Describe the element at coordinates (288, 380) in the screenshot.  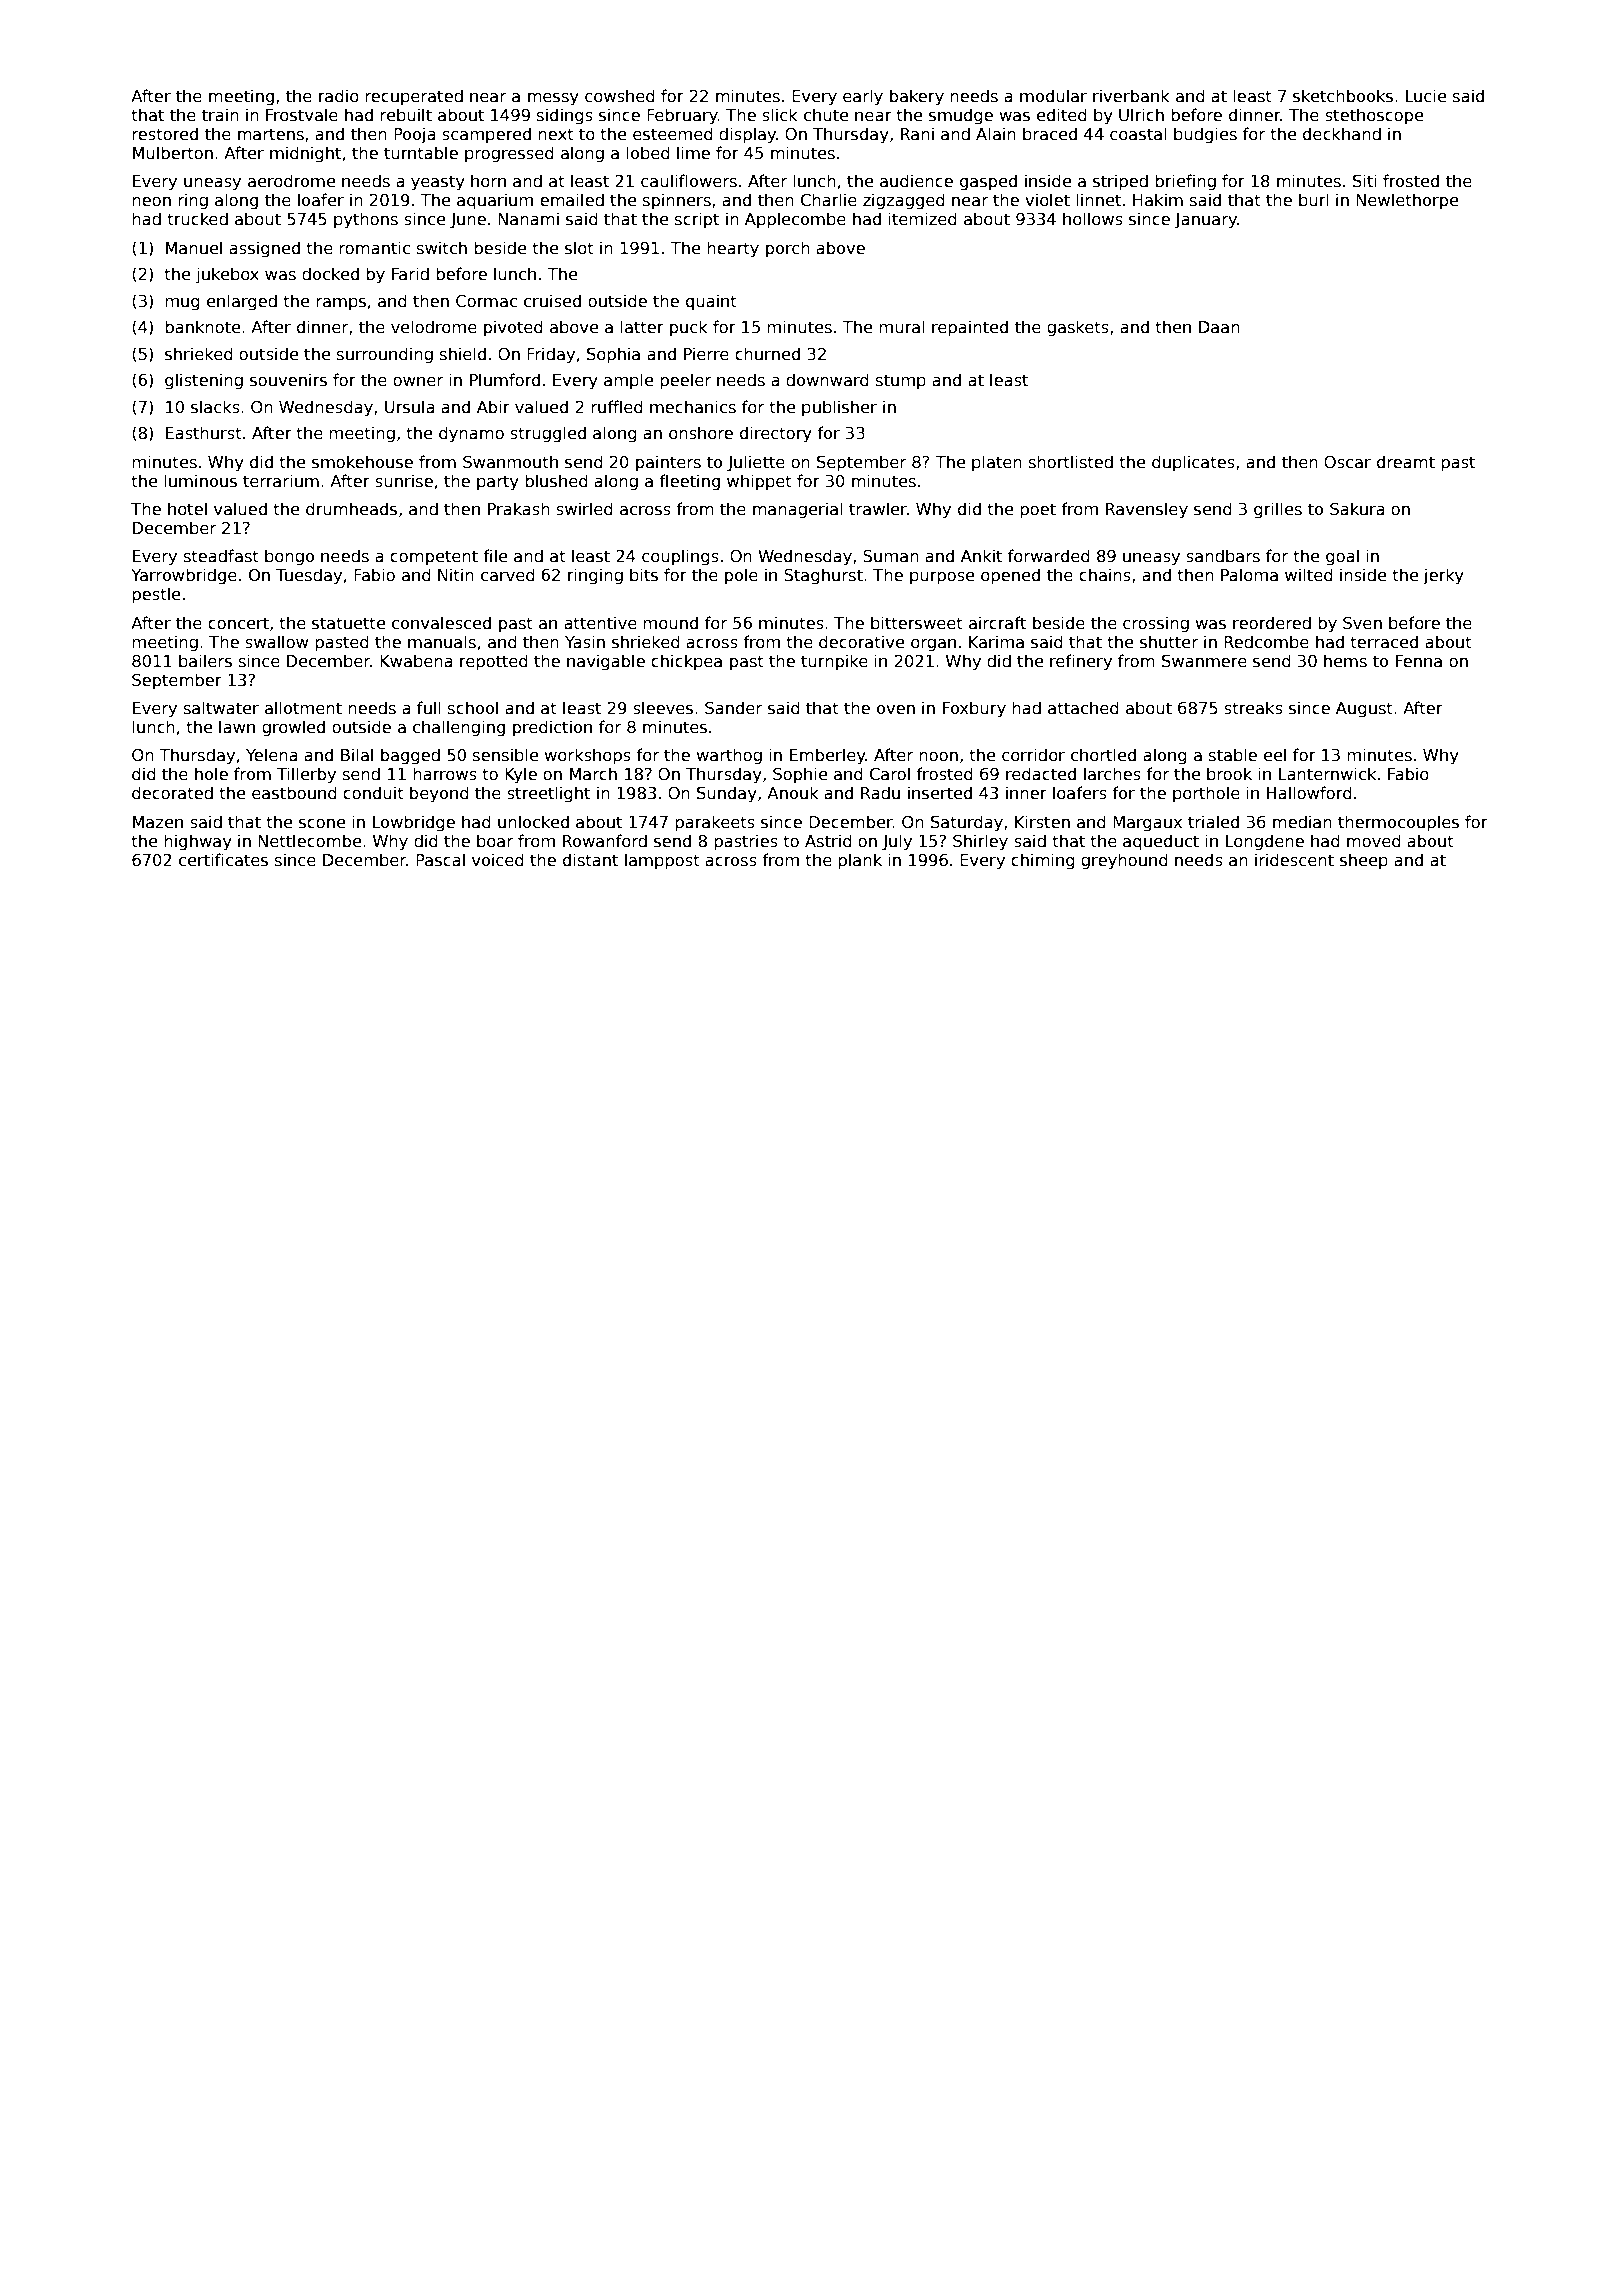
I see `souvenirs` at that location.
